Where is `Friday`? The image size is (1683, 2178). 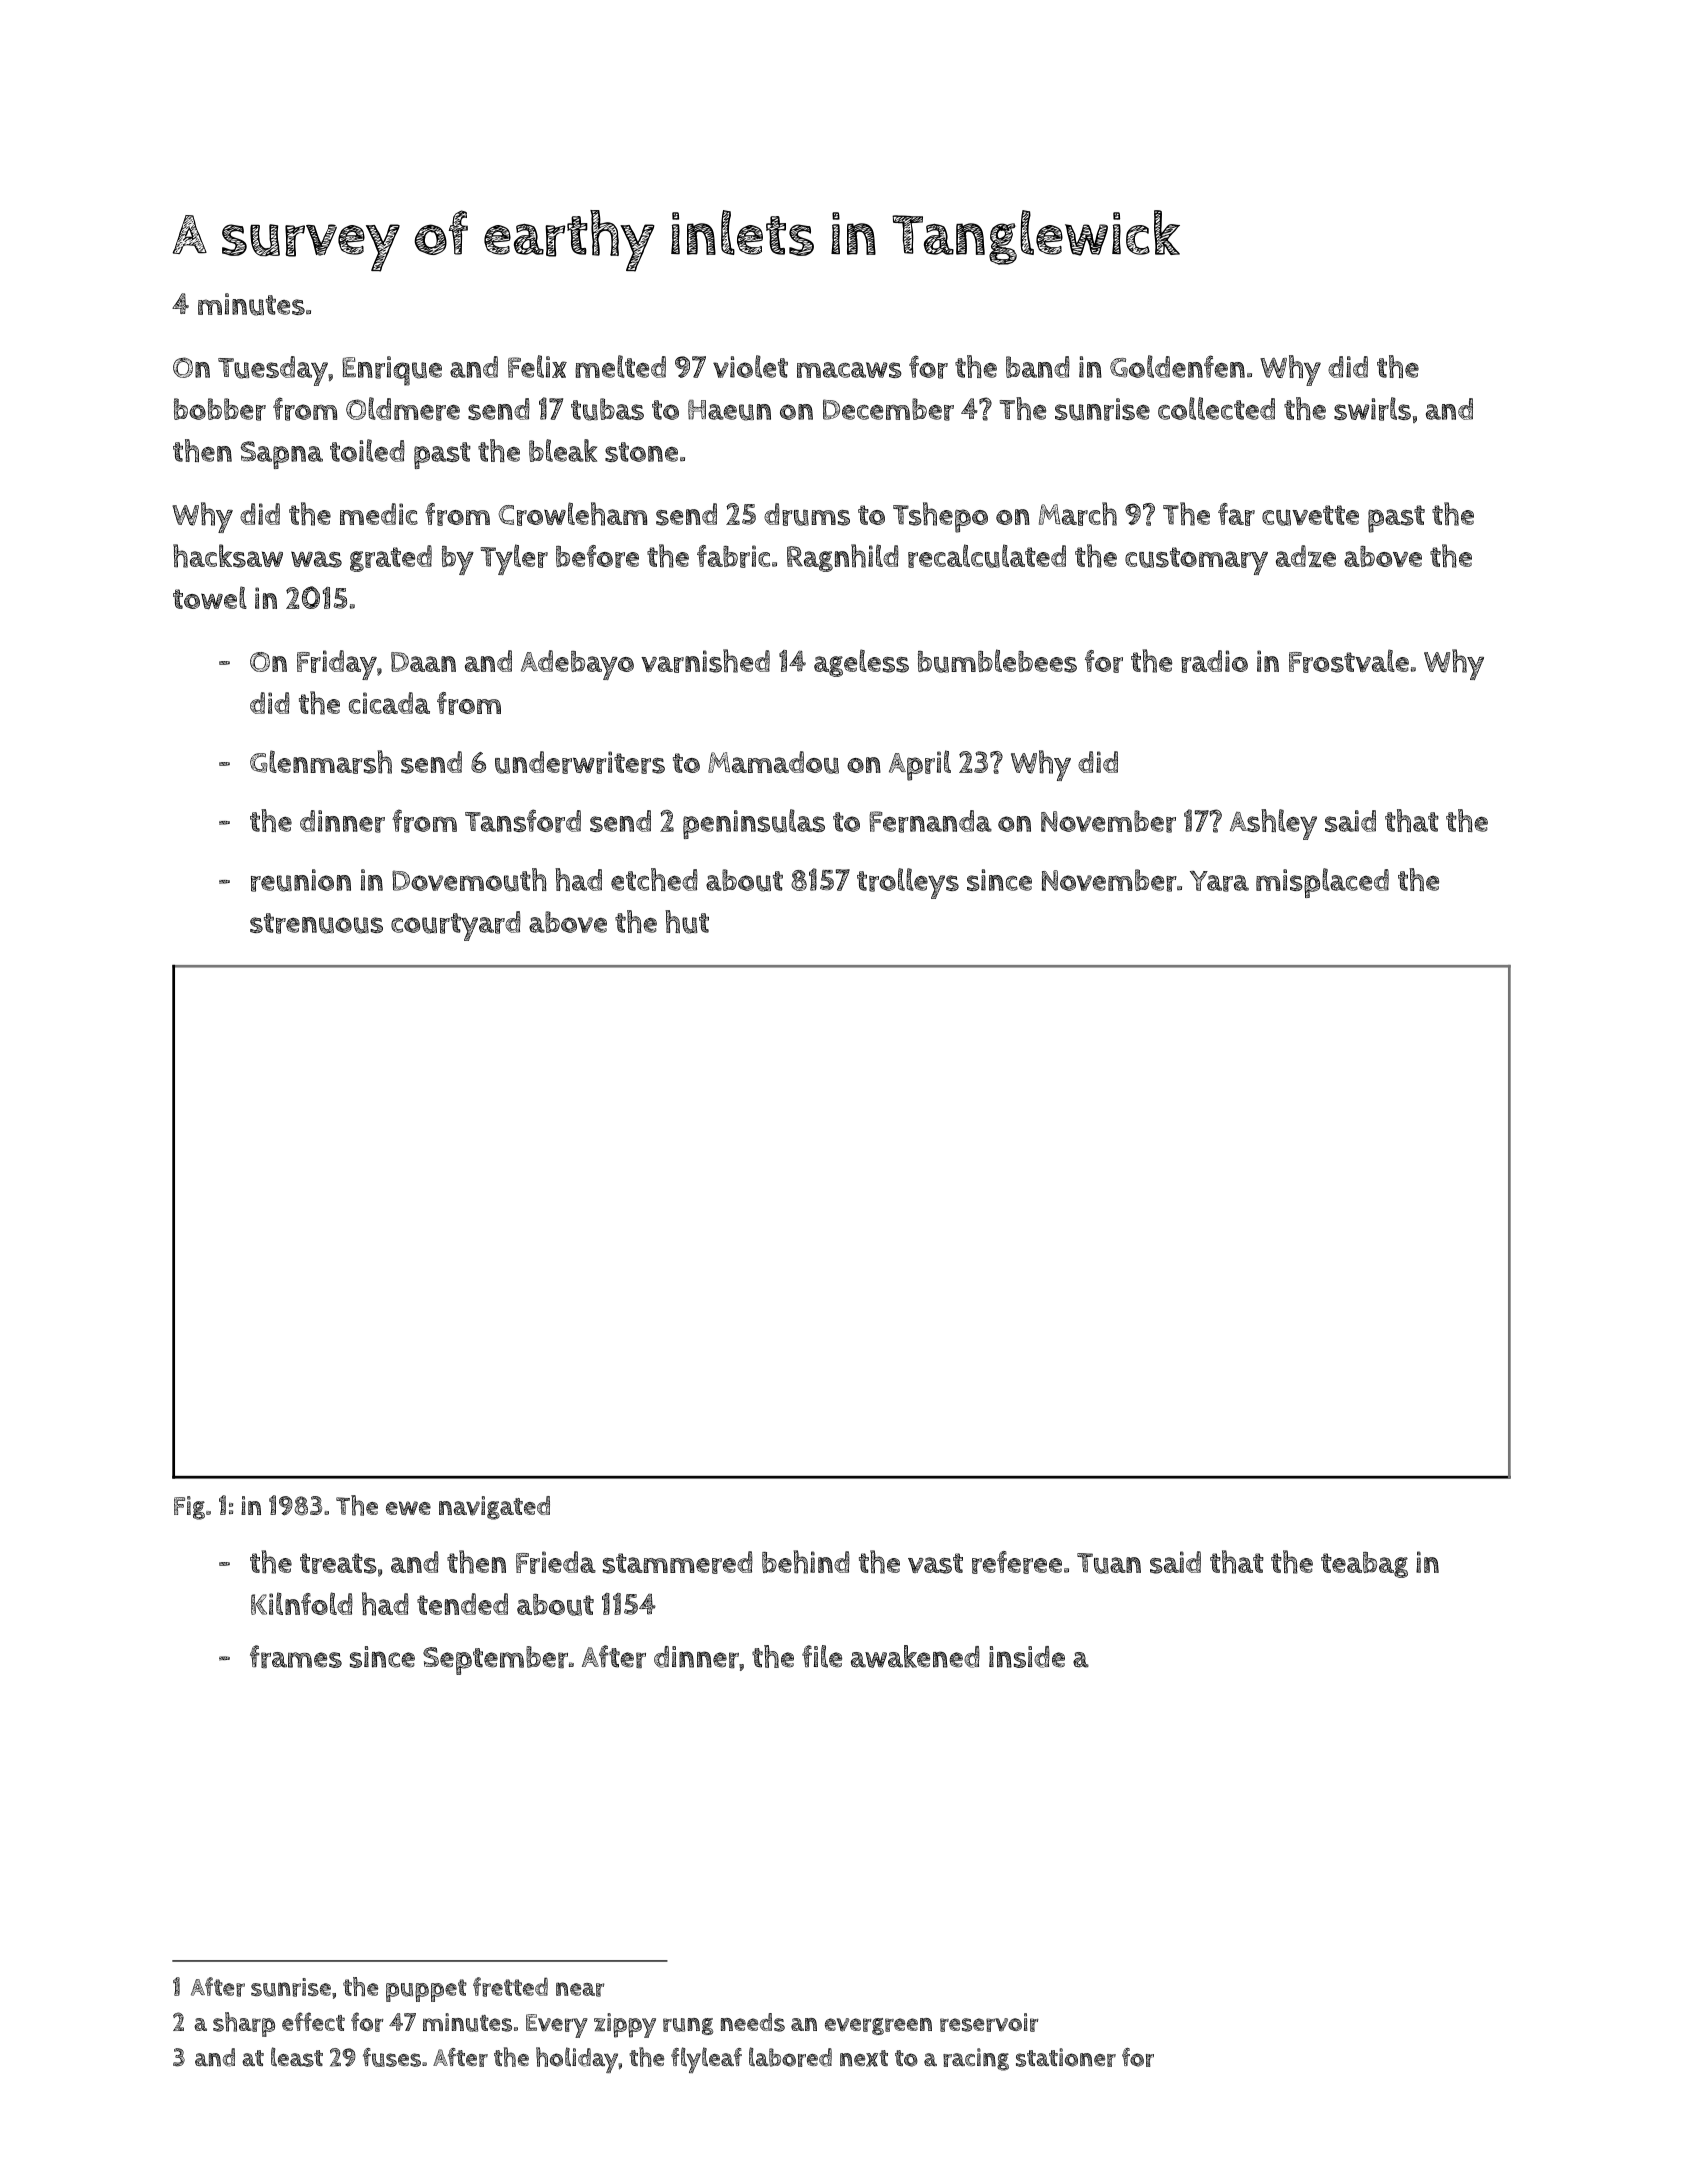
Friday is located at coordinates (337, 665).
